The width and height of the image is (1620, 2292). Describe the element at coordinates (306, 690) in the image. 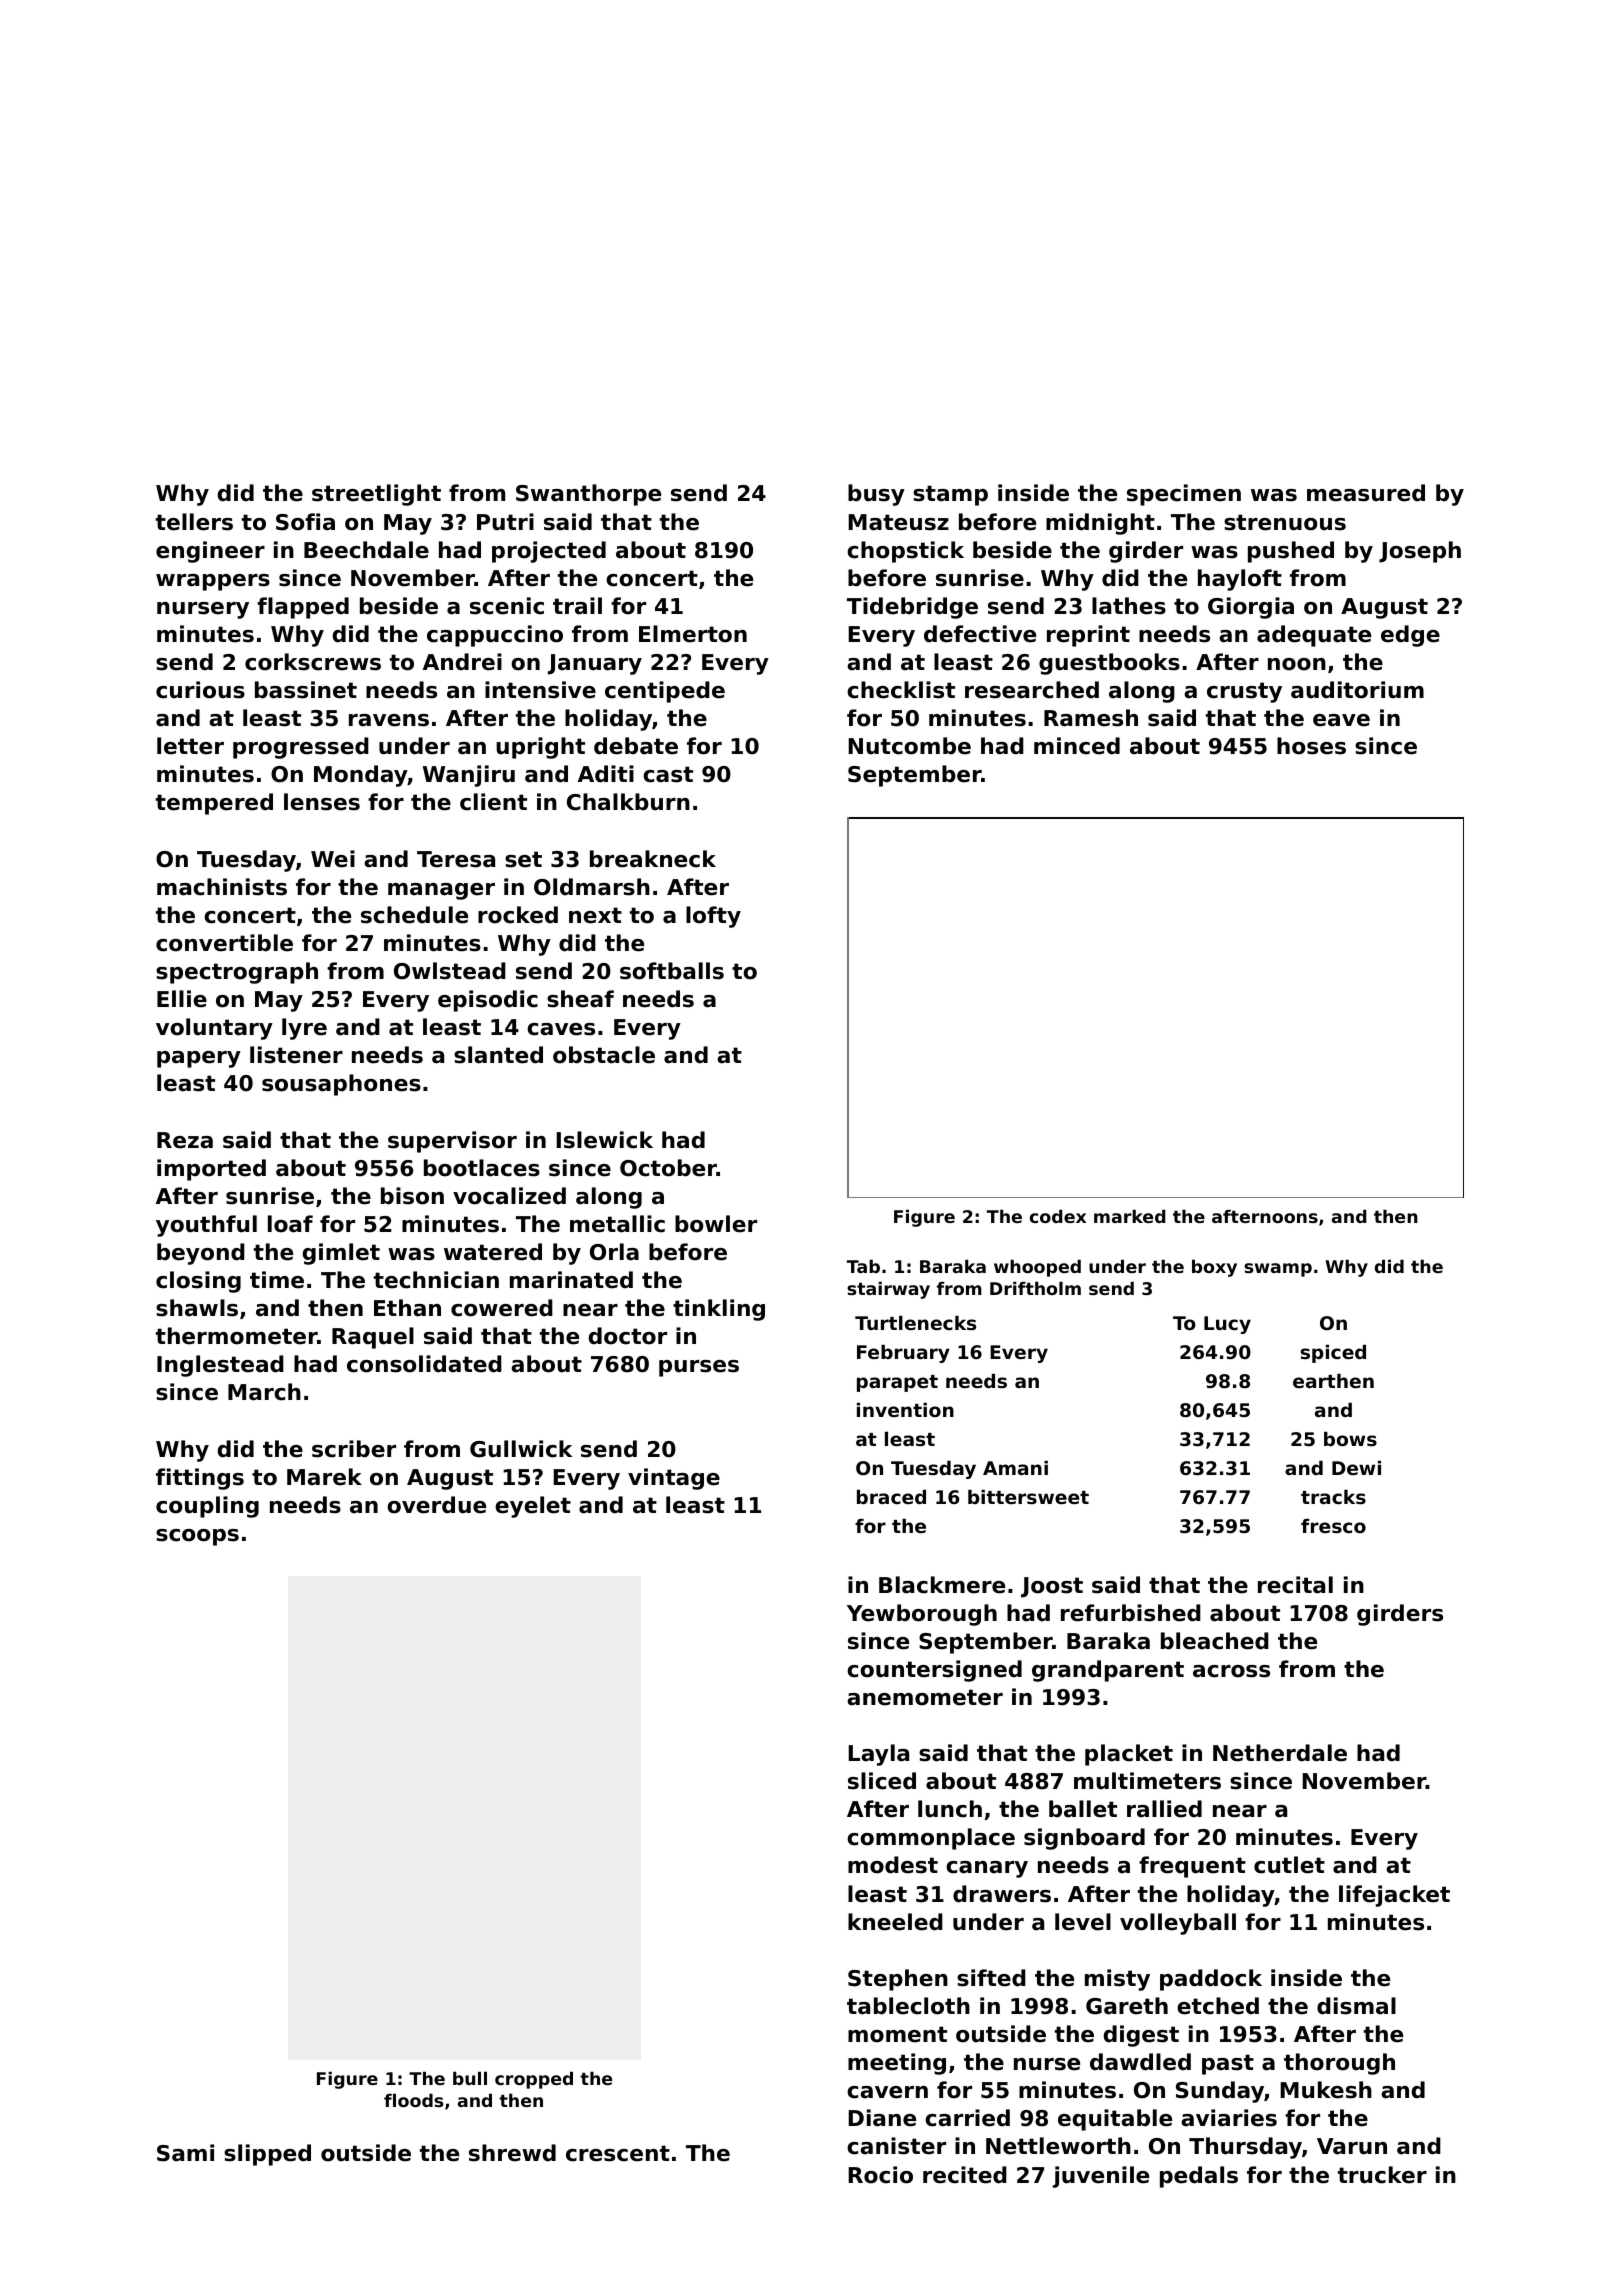

I see `bassinet` at that location.
